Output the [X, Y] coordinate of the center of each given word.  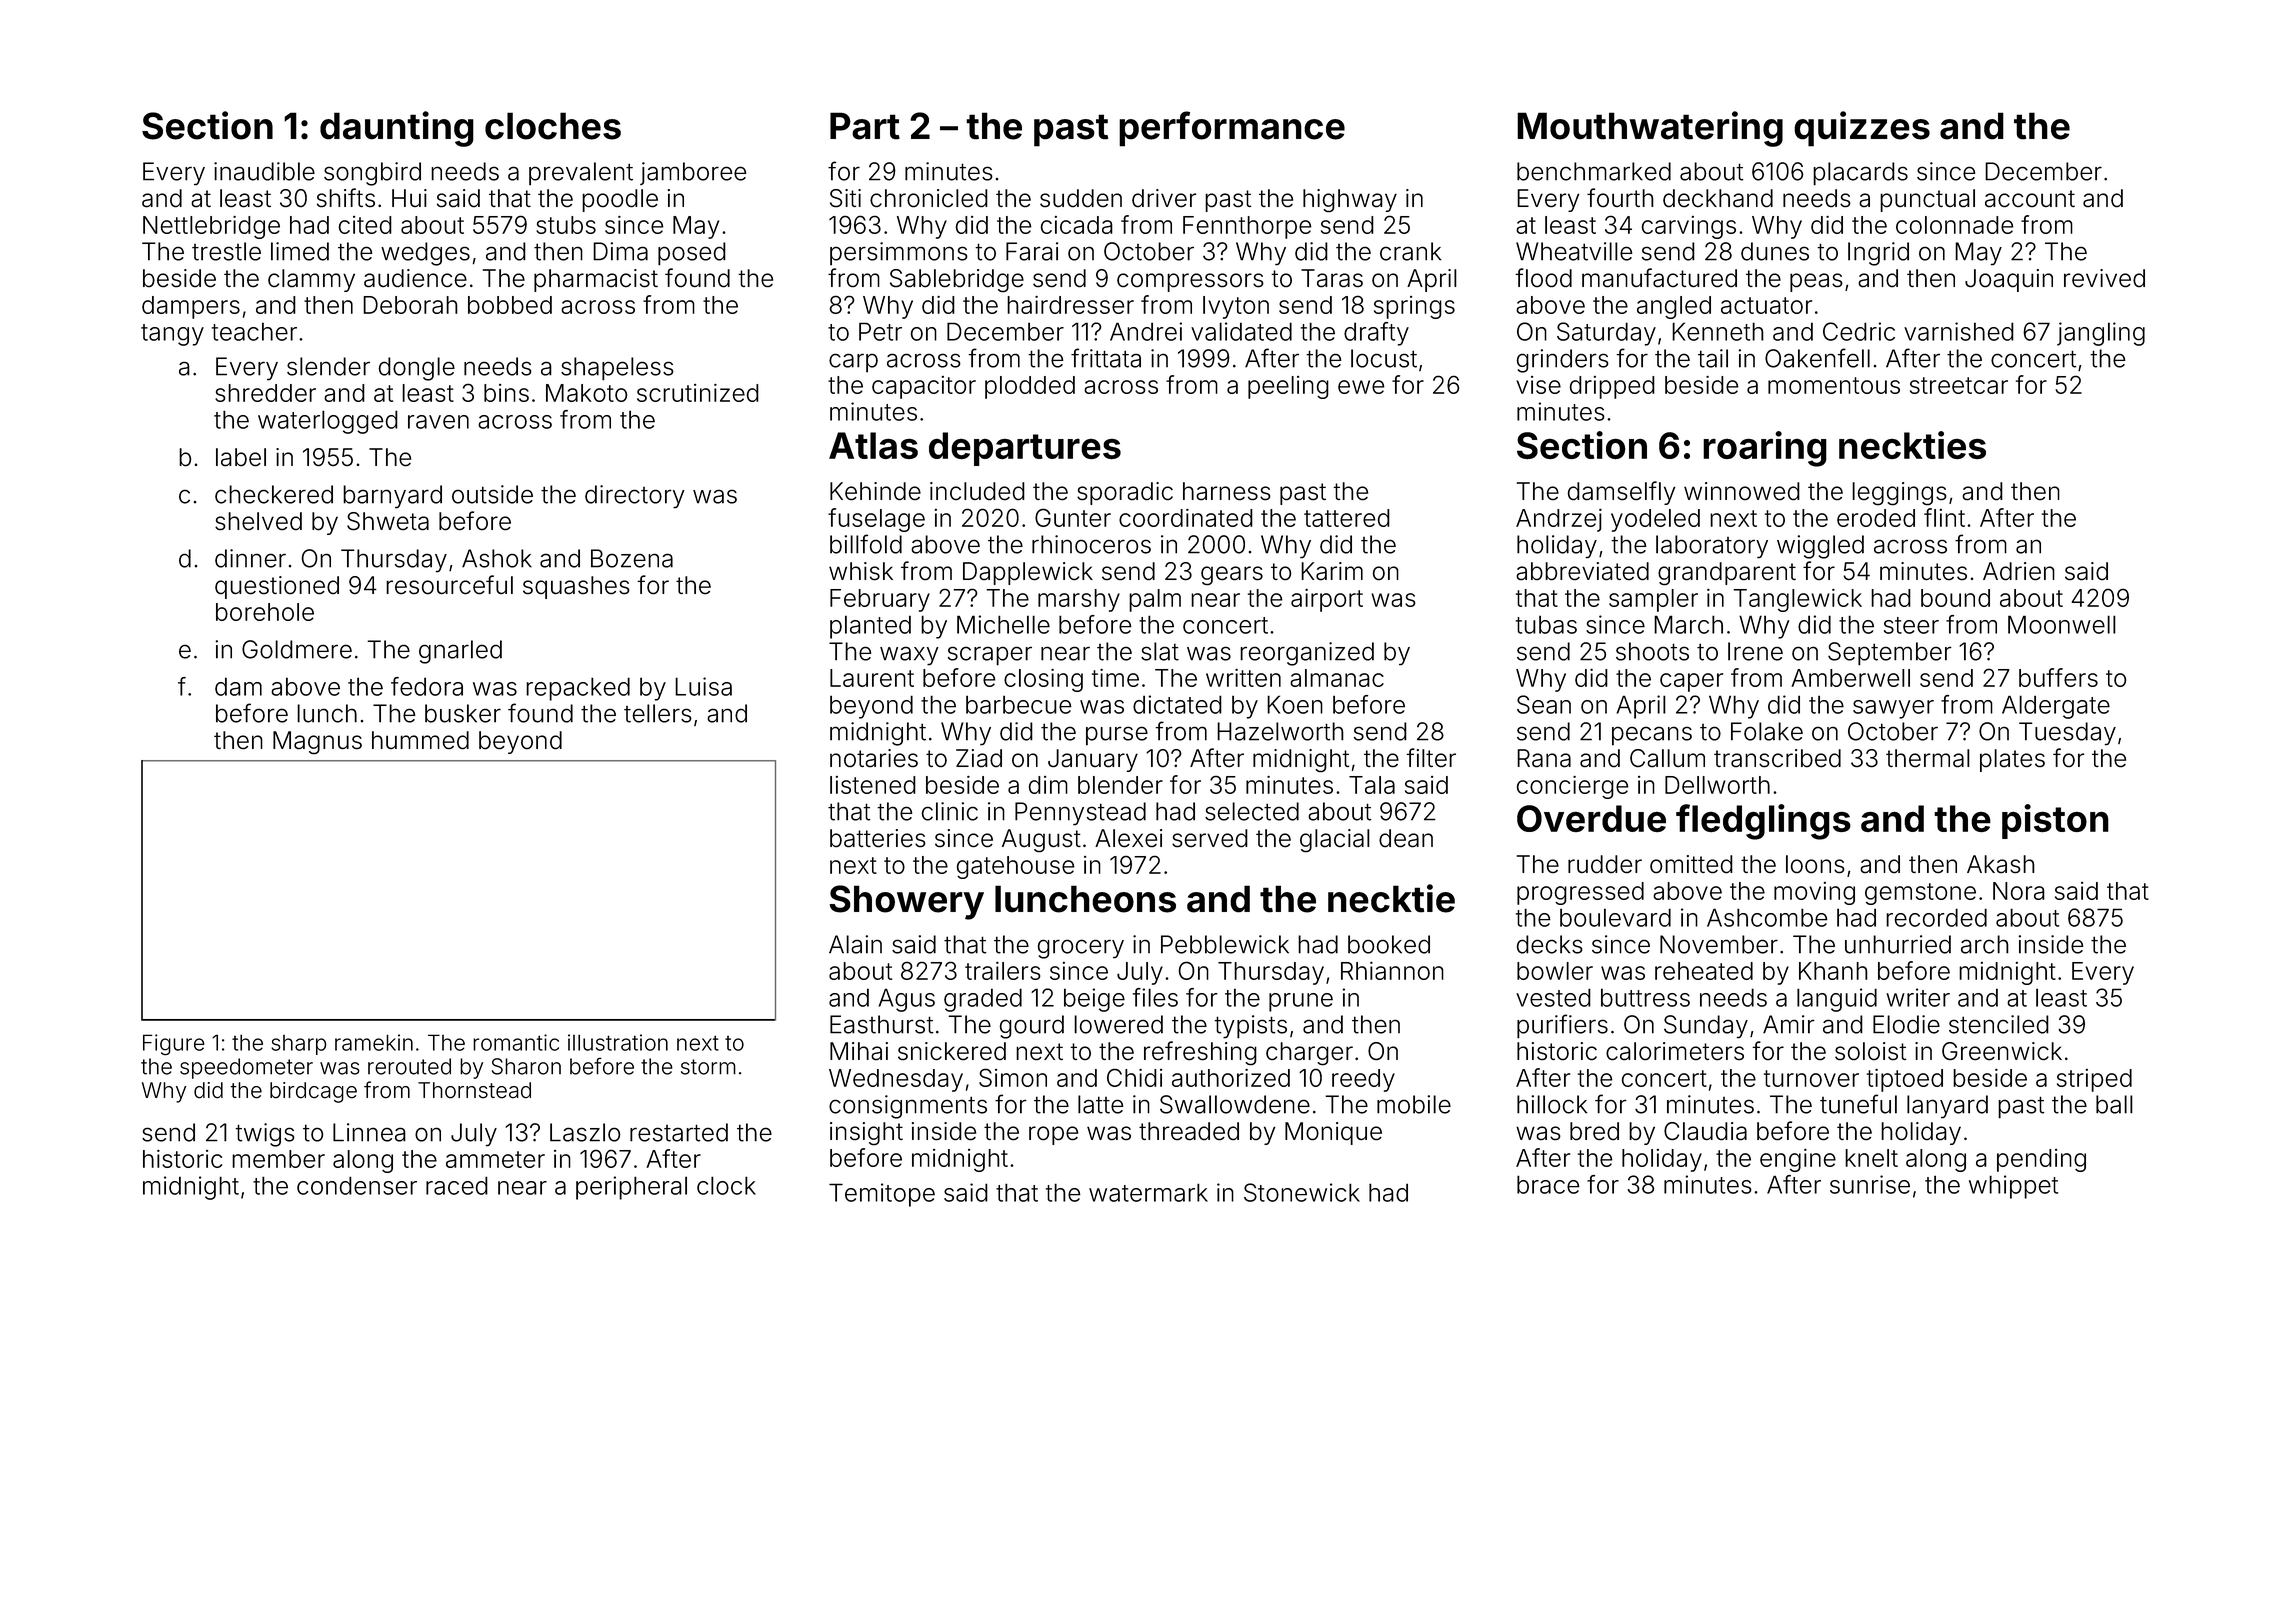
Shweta [388, 521]
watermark [1148, 1192]
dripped [1612, 387]
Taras [1332, 278]
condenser [357, 1185]
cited [365, 225]
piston [2055, 821]
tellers [658, 713]
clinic [949, 811]
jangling [2101, 334]
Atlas [873, 445]
